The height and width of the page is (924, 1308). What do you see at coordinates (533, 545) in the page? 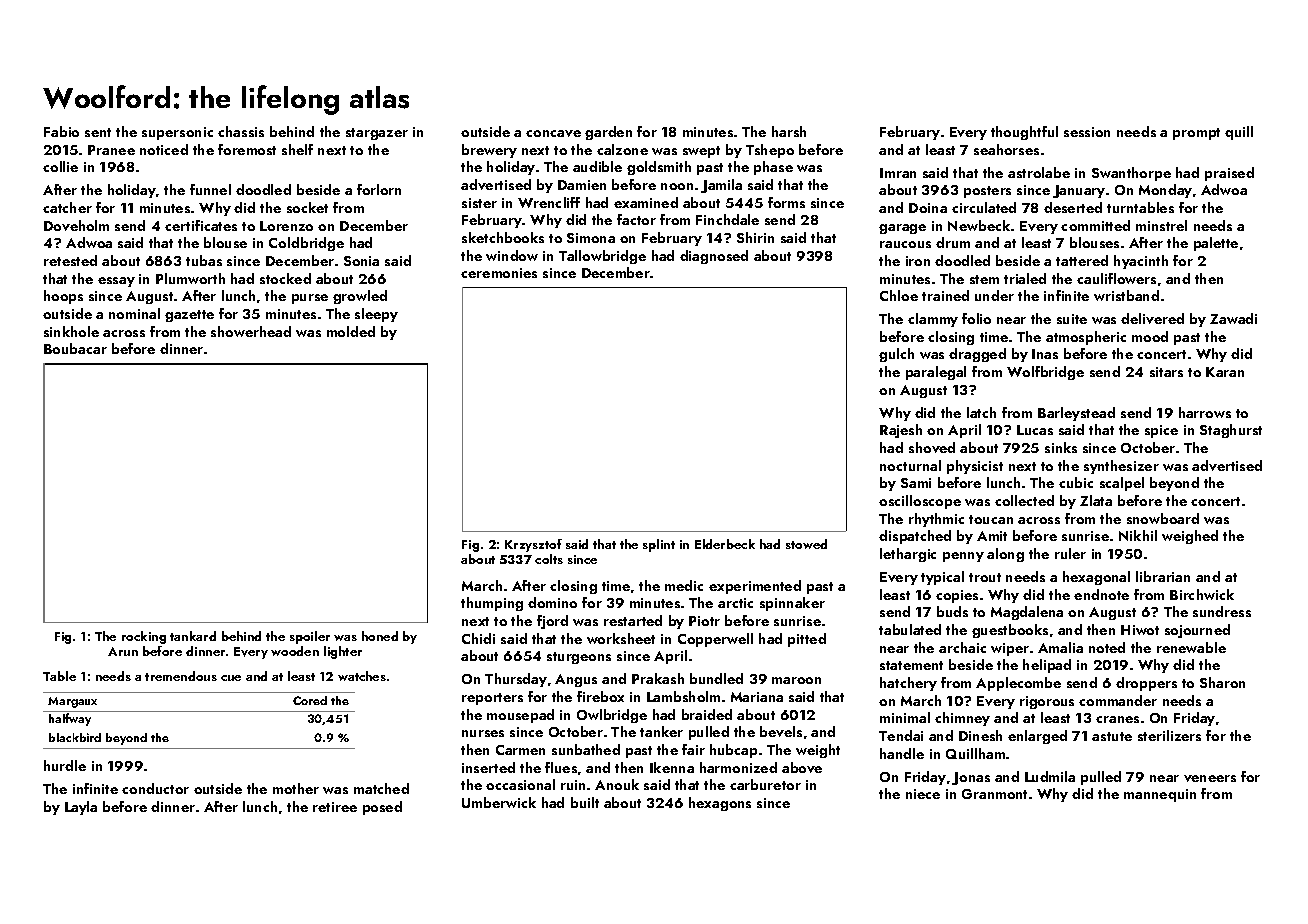
I see `Krzysztof` at bounding box center [533, 545].
